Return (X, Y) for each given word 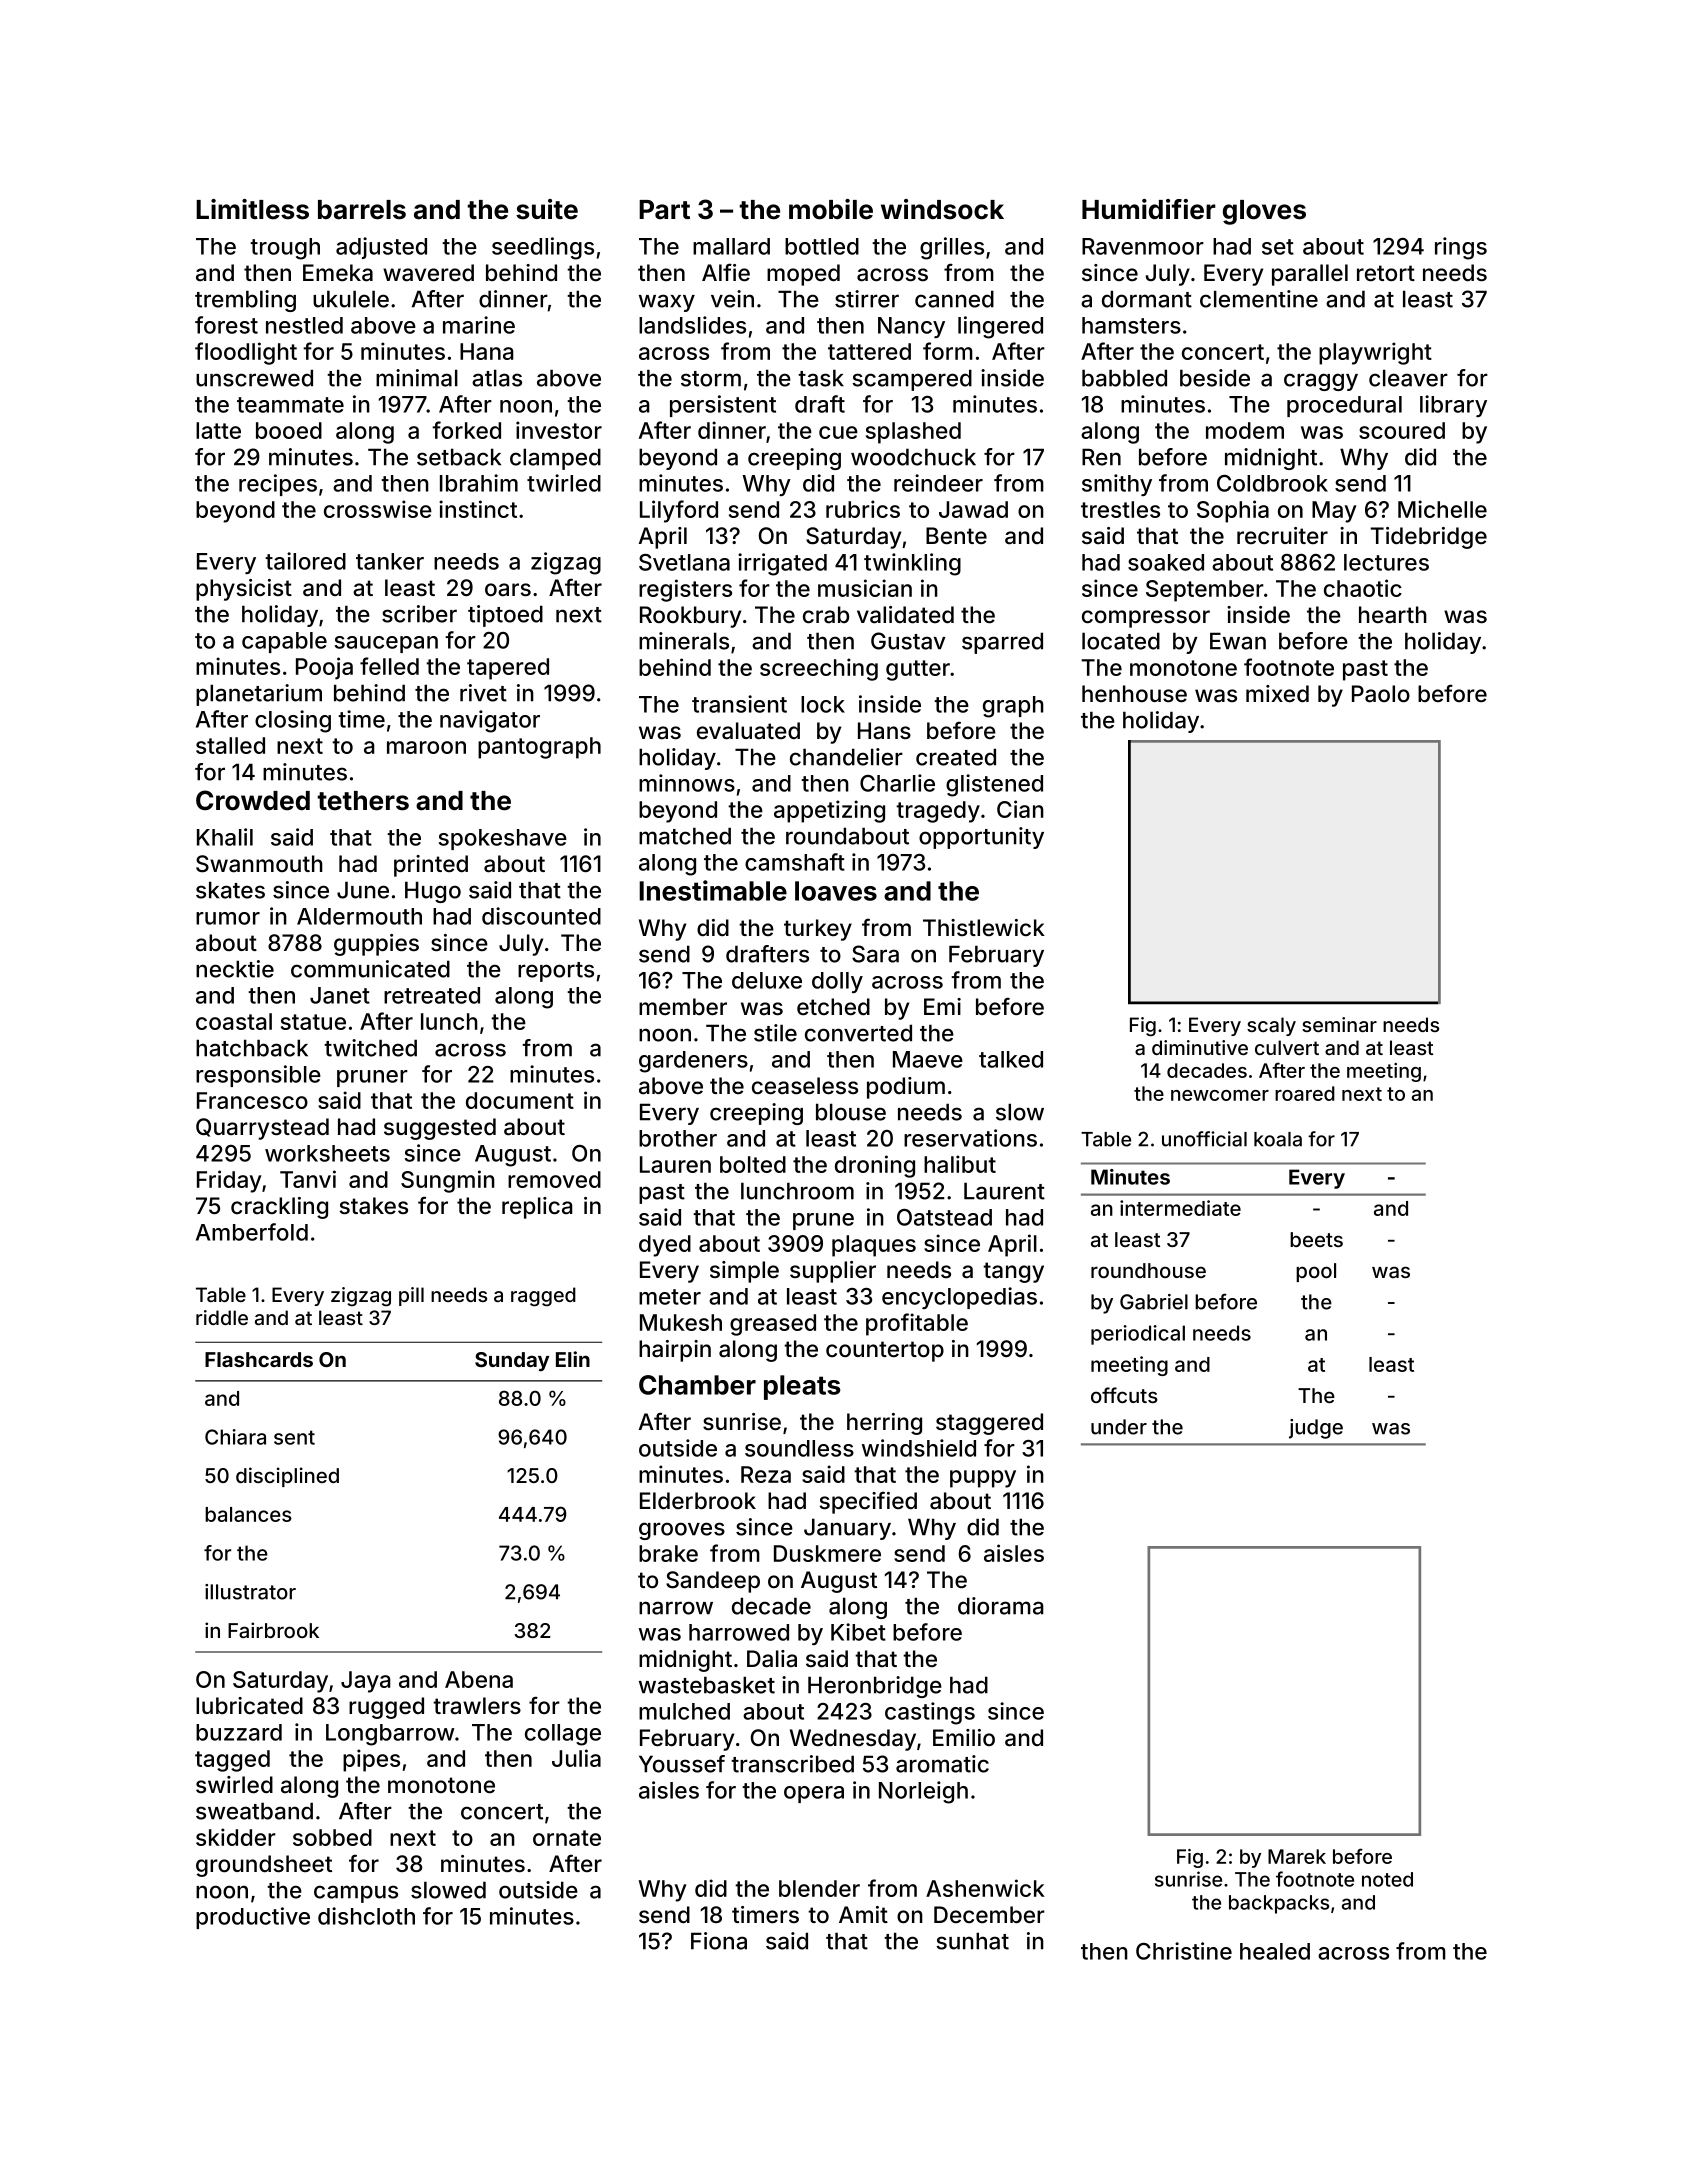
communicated (370, 969)
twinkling (912, 564)
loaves (836, 891)
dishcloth (366, 1916)
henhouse (1134, 693)
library (1453, 406)
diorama (1000, 1606)
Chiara (235, 1437)
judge (1316, 1429)
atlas (497, 378)
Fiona (719, 1941)
